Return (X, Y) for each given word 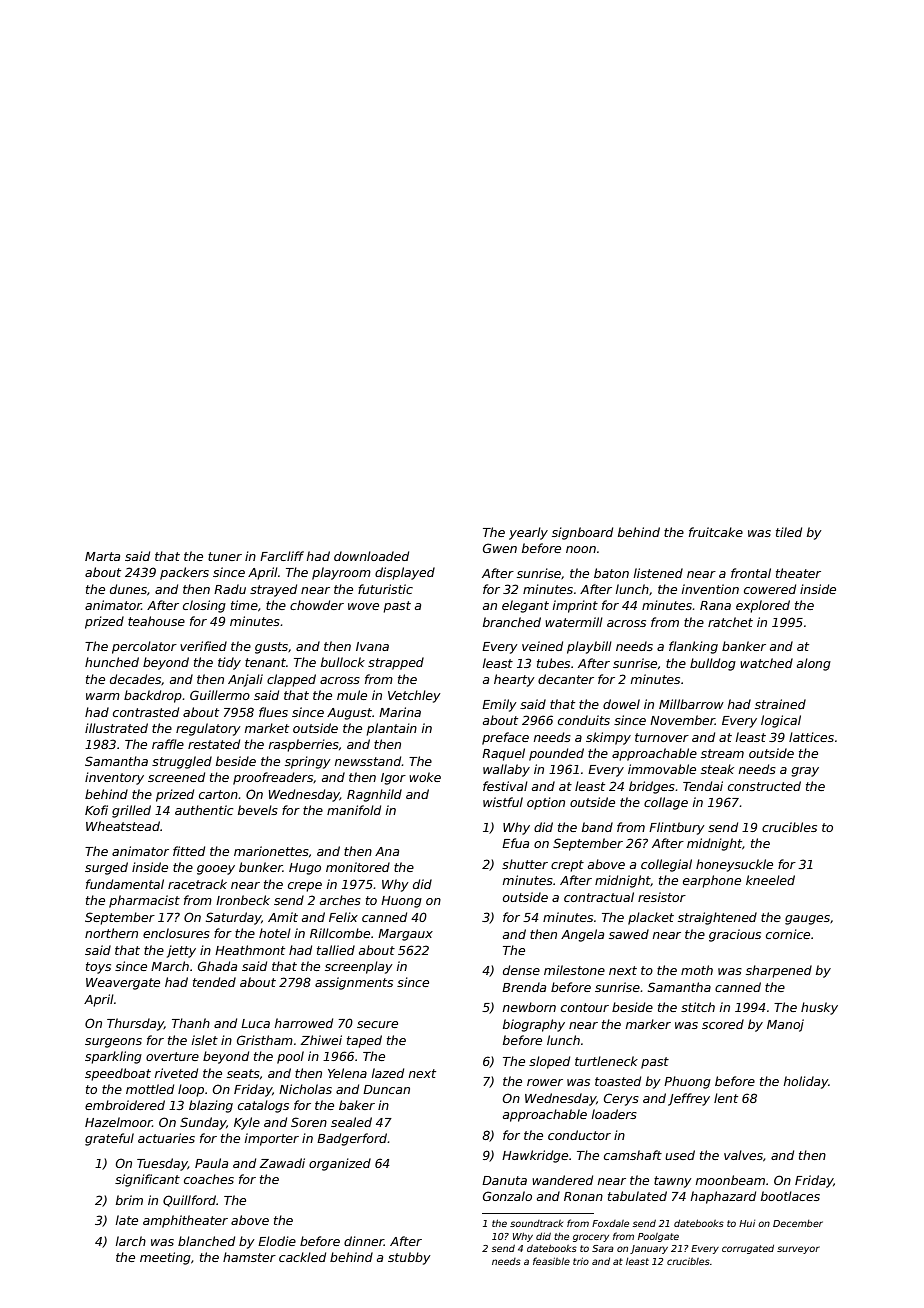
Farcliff (282, 556)
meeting (165, 1258)
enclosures (176, 933)
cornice (788, 934)
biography (534, 1025)
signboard (582, 533)
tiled (789, 532)
